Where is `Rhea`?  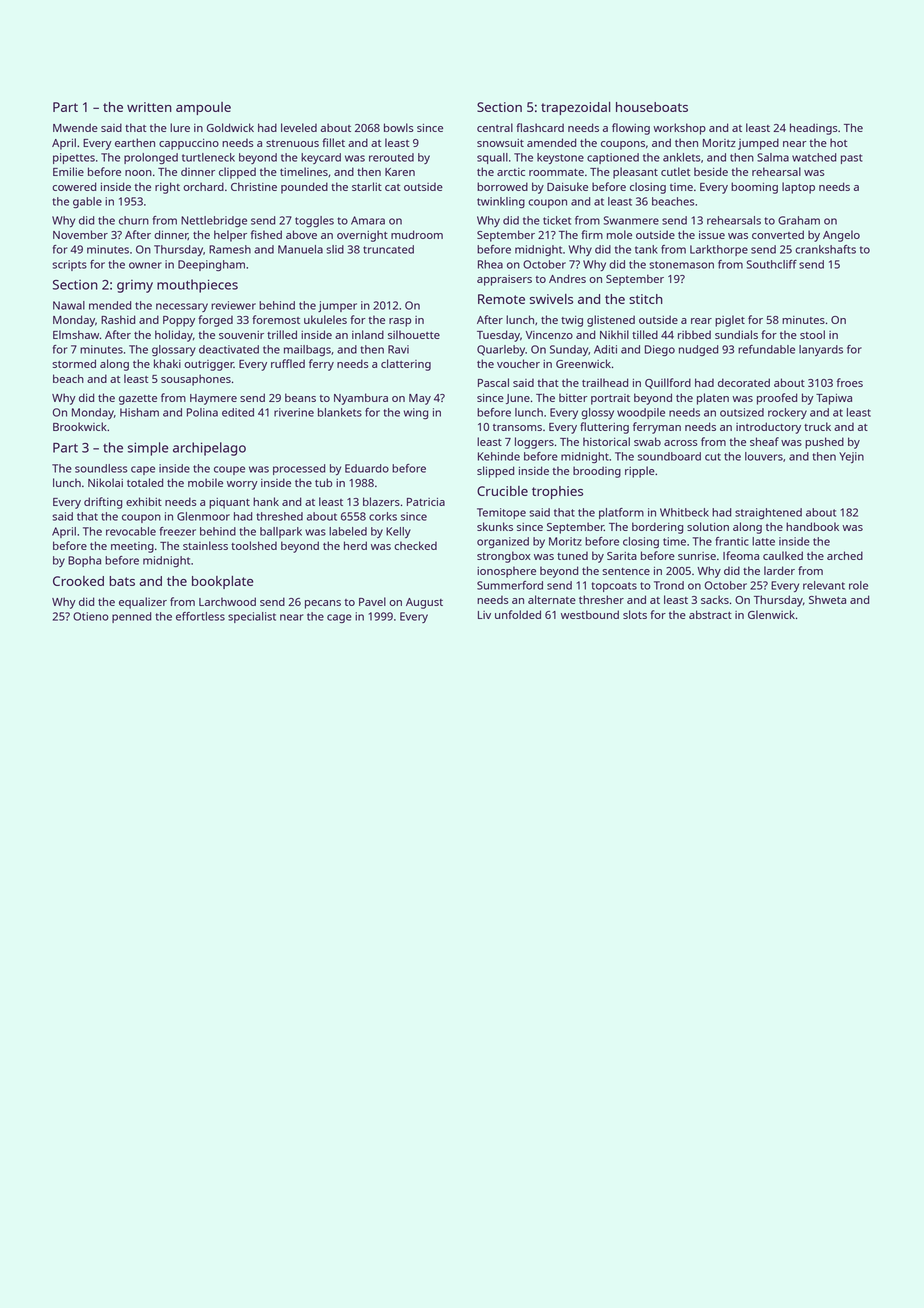
Rhea is located at coordinates (490, 264).
